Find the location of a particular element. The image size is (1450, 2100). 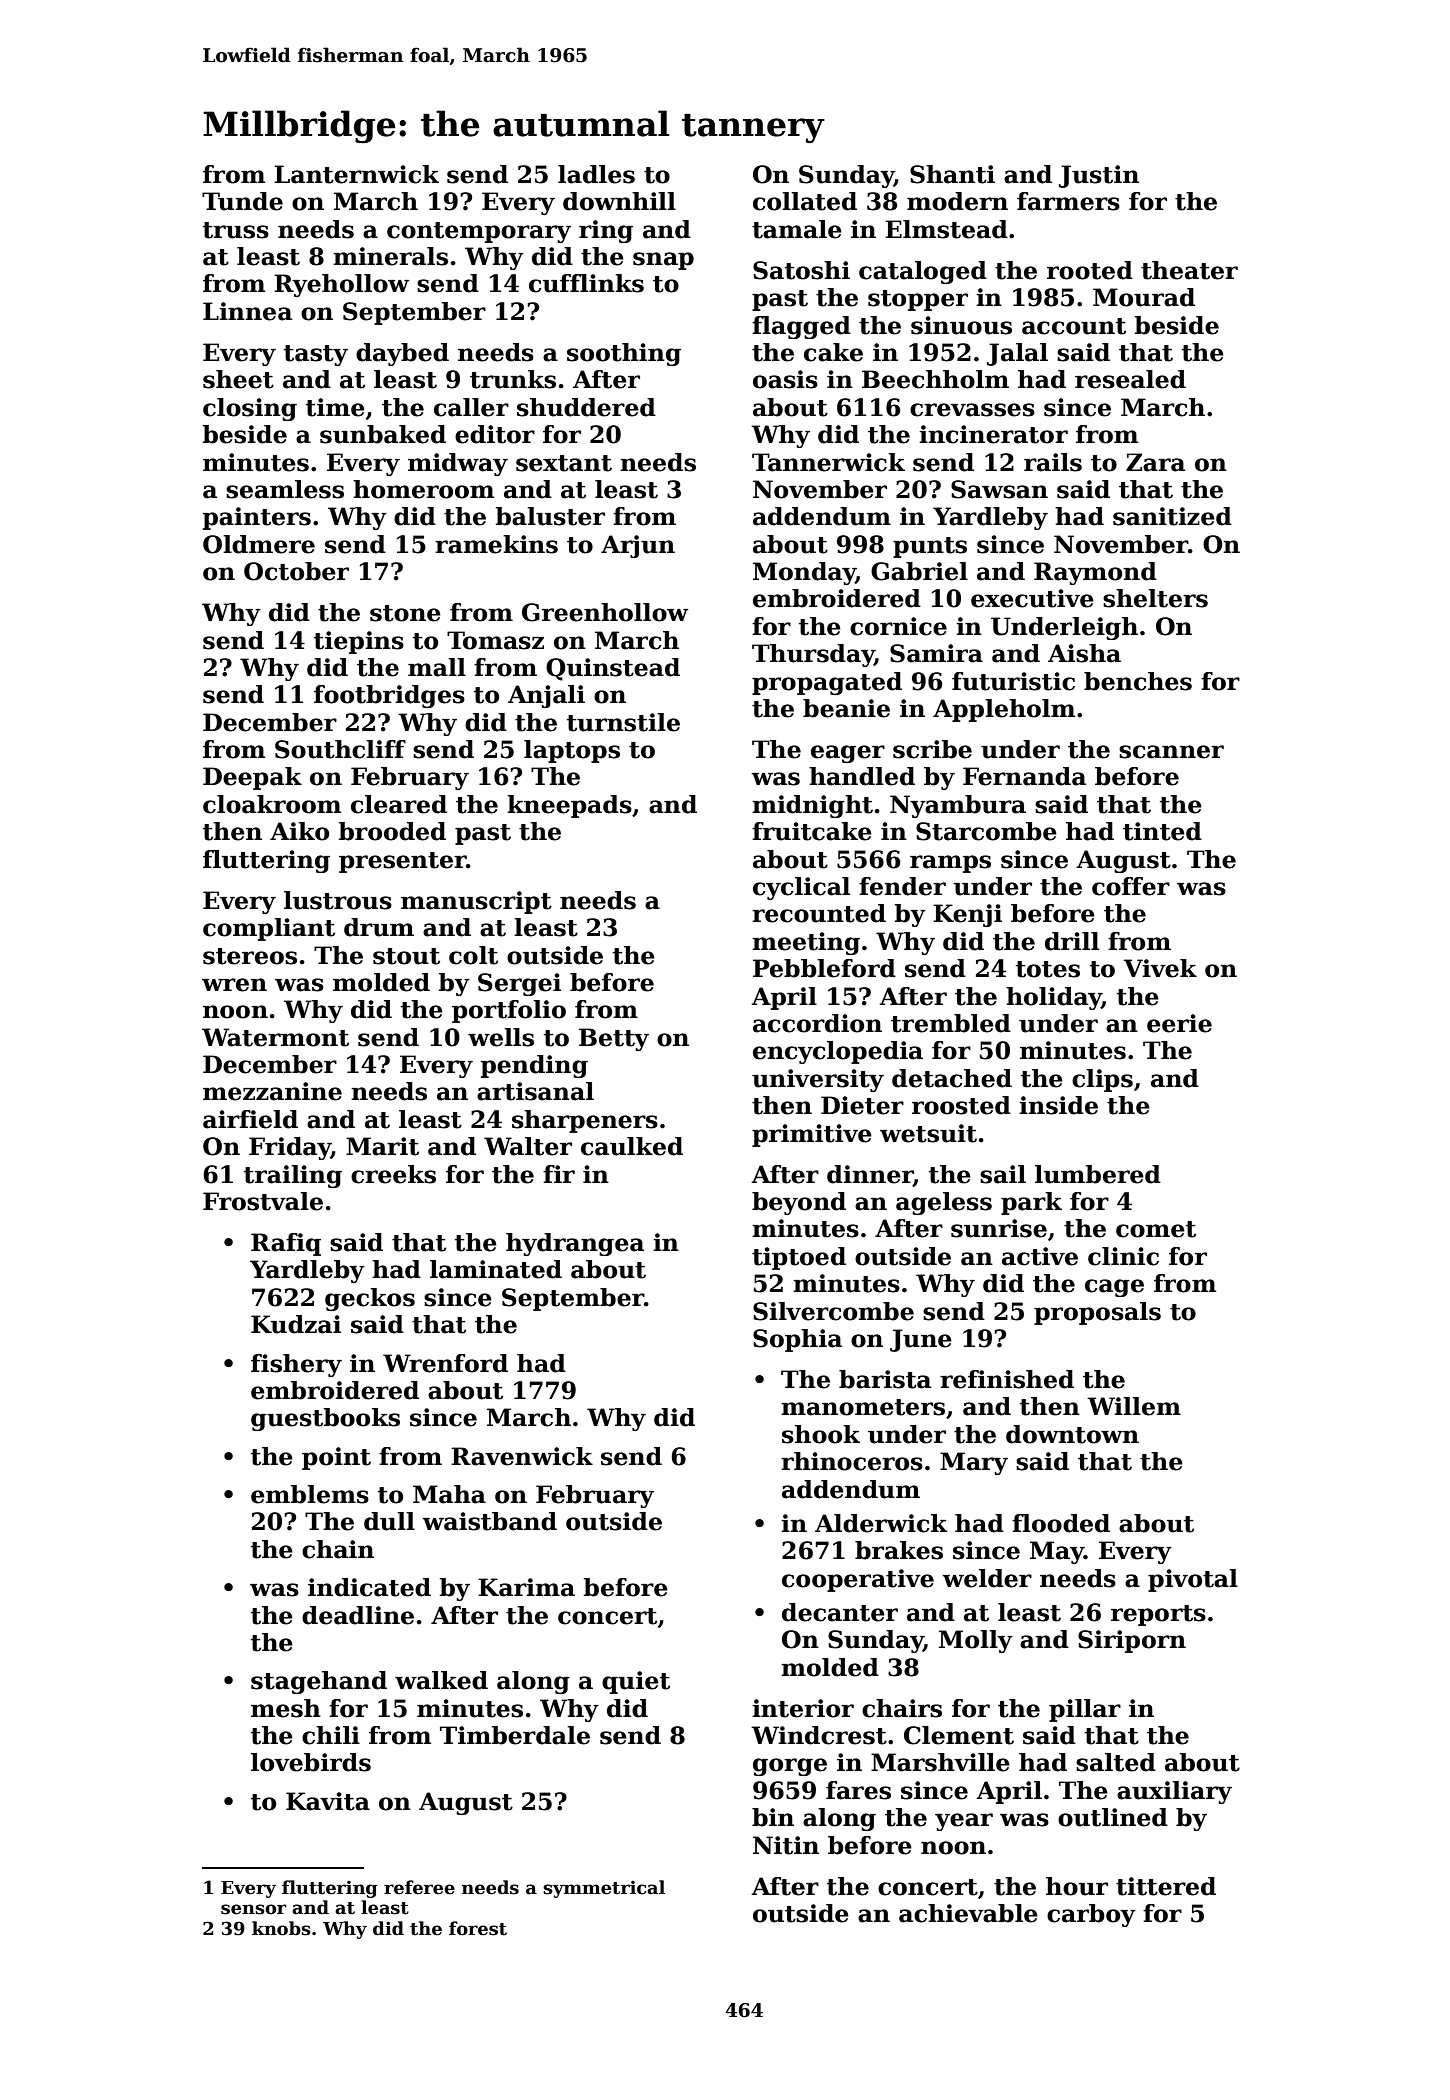

comet is located at coordinates (1156, 1229).
